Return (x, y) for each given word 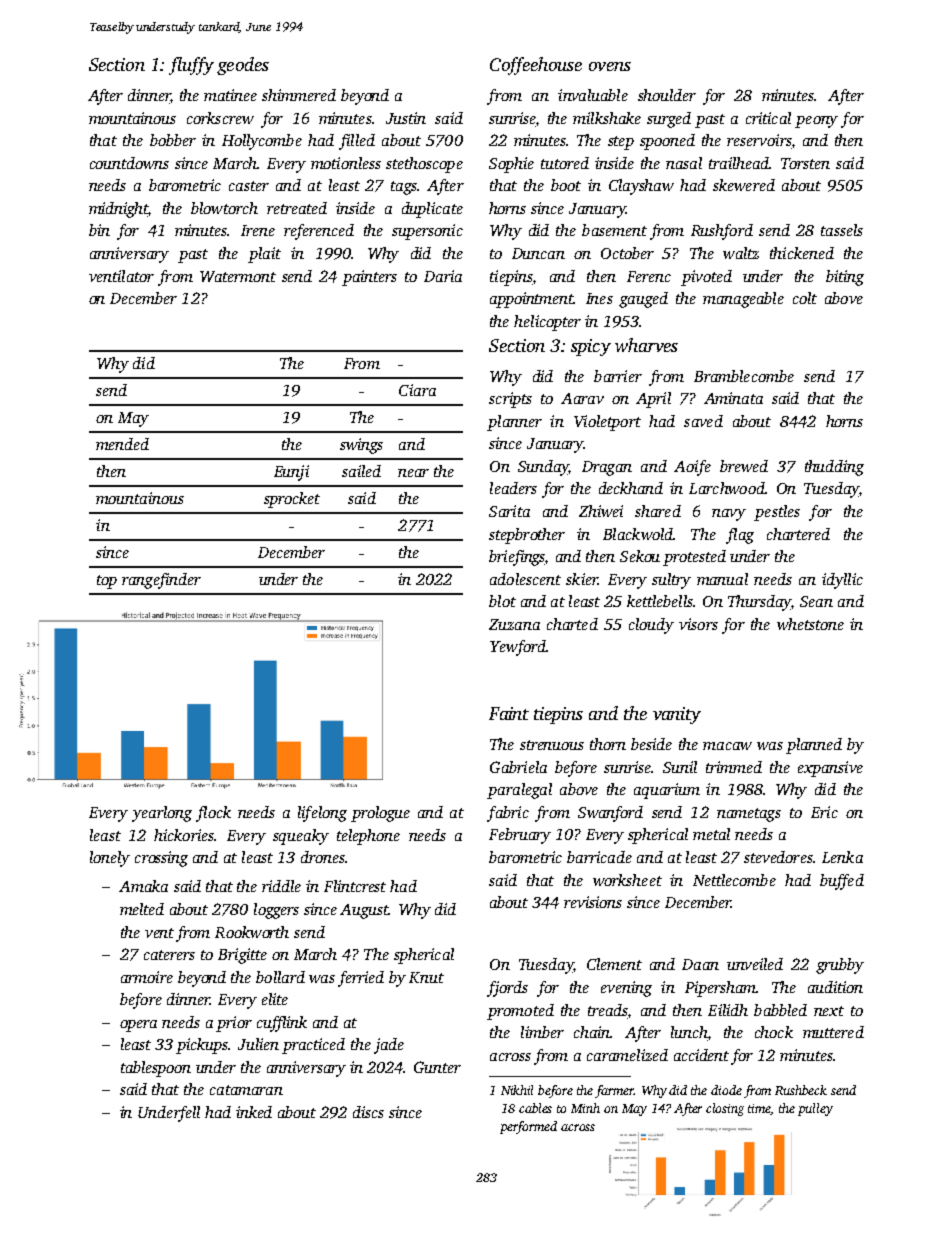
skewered (744, 185)
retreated (297, 208)
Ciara (417, 390)
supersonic (427, 232)
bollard (280, 977)
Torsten (805, 163)
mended (122, 444)
